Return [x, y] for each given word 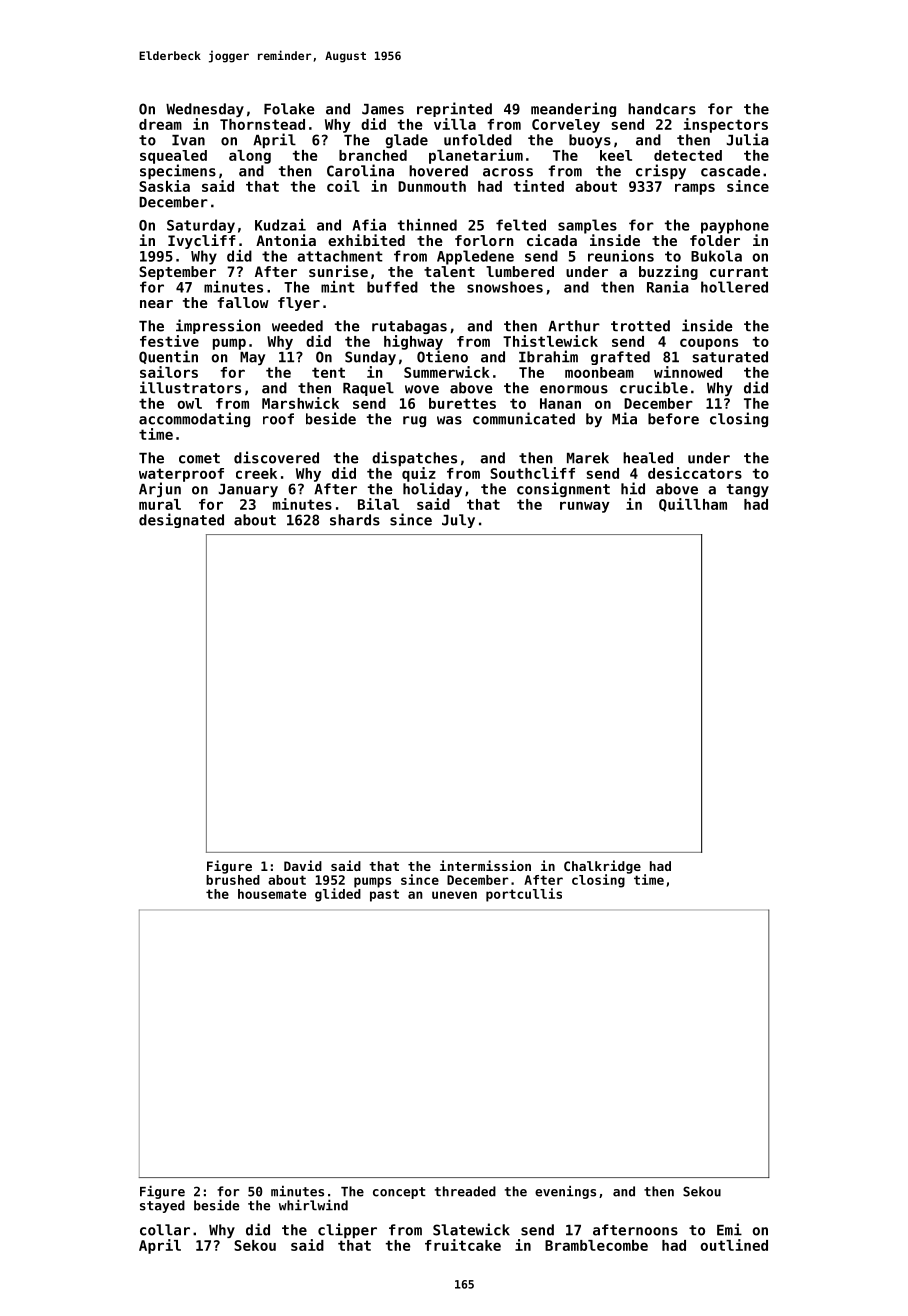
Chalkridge [602, 867]
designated [181, 520]
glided [338, 895]
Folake [289, 109]
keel [616, 155]
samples [587, 226]
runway [585, 507]
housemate [272, 894]
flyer [299, 304]
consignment [563, 489]
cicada [552, 240]
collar [165, 1230]
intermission [485, 865]
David [303, 865]
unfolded [478, 140]
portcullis [524, 895]
